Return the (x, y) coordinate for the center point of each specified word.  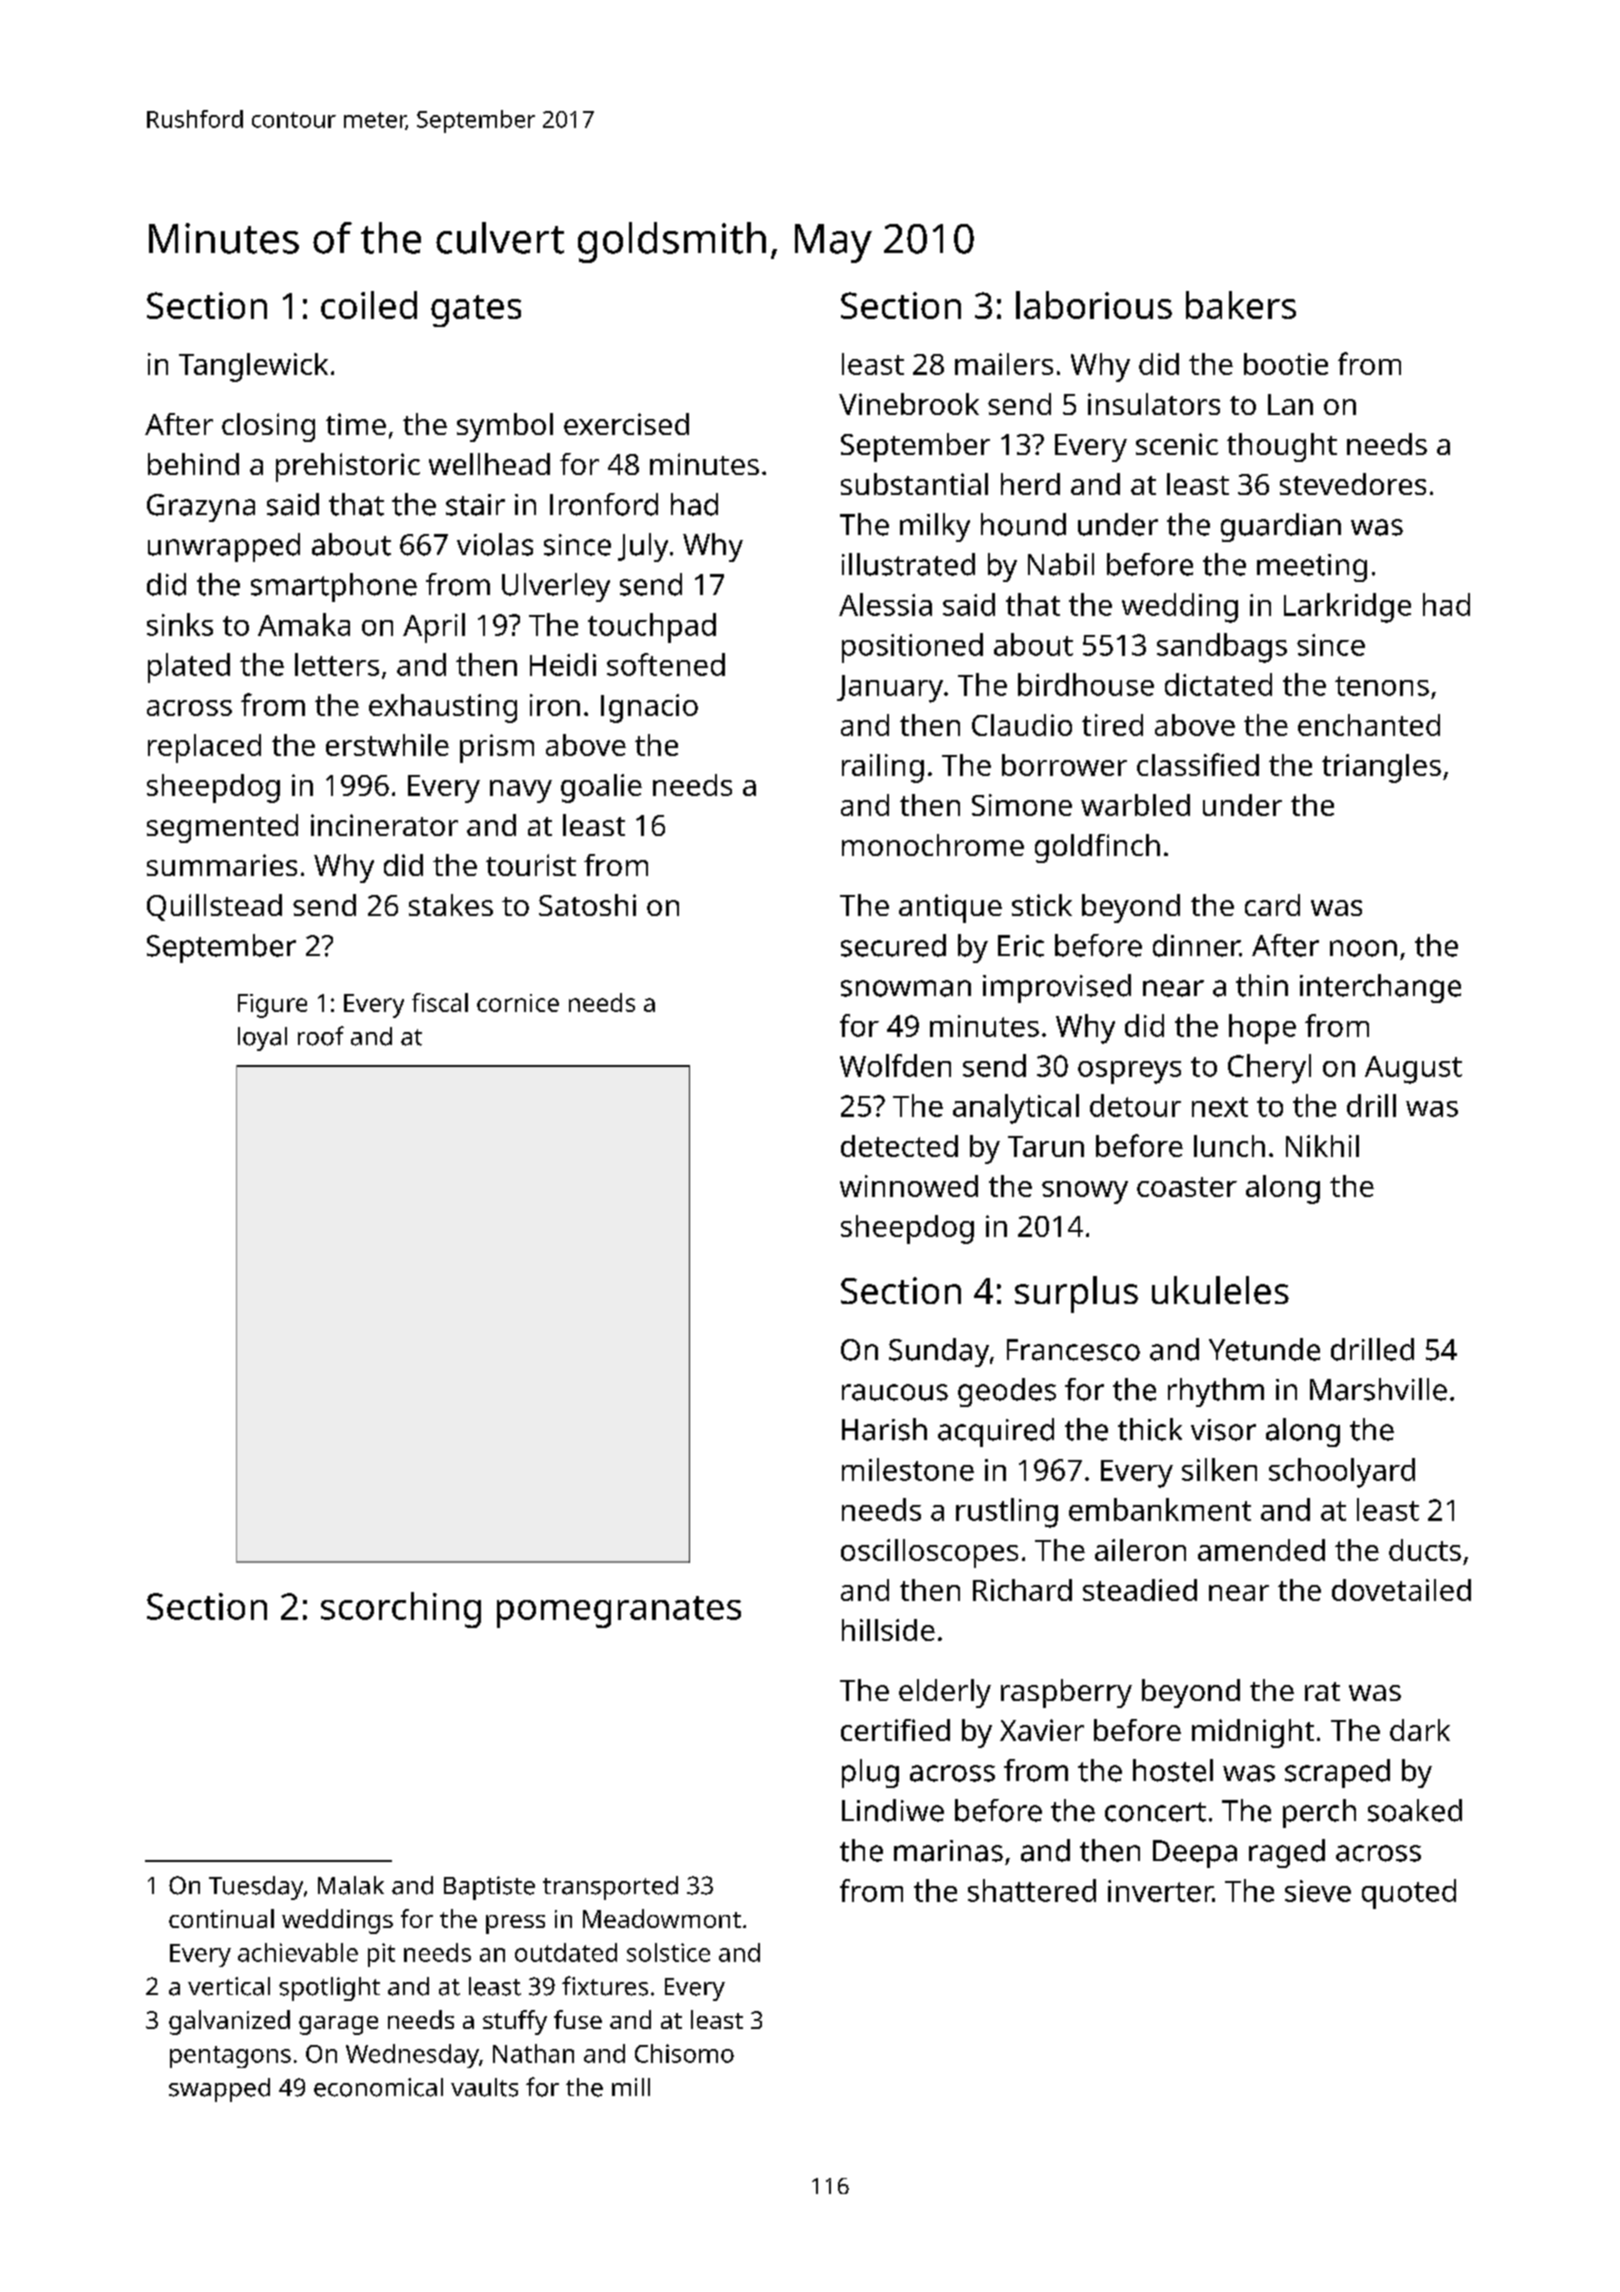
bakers (1241, 305)
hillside (888, 1630)
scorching (401, 1610)
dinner (1196, 945)
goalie (601, 788)
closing (268, 427)
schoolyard (1342, 1473)
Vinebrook (909, 404)
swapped (219, 2090)
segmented (222, 828)
